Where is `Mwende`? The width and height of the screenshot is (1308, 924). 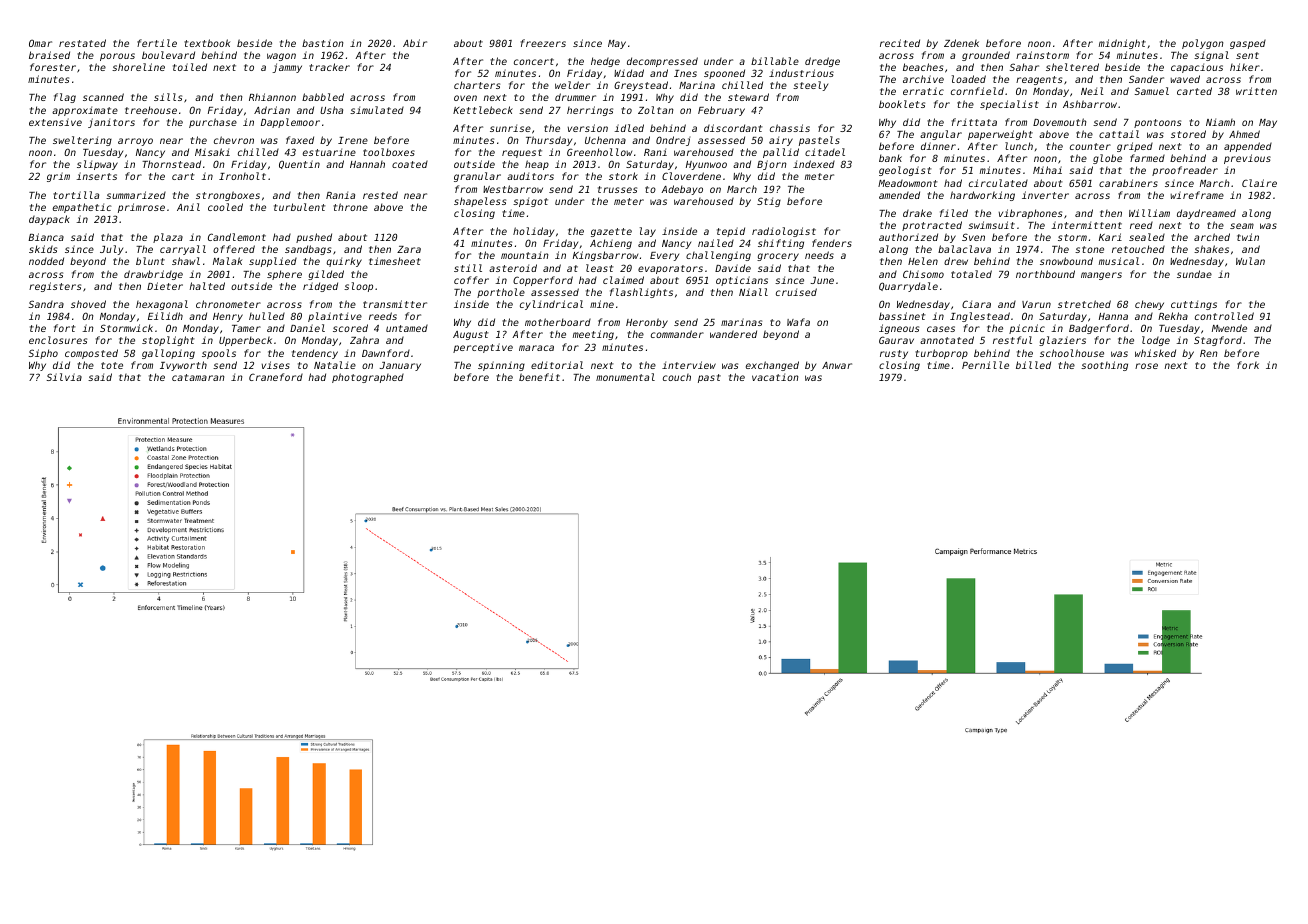 Mwende is located at coordinates (1229, 328).
